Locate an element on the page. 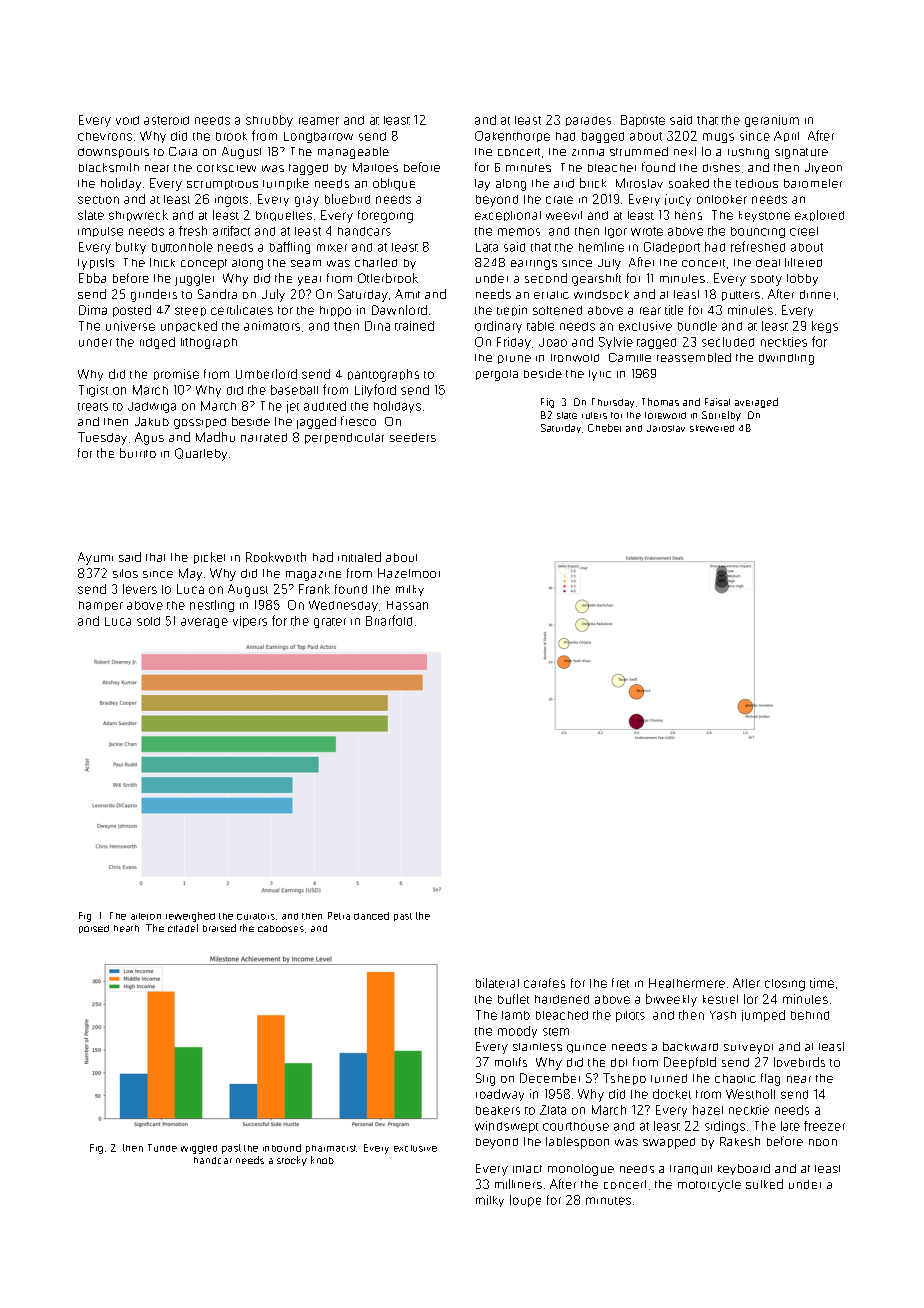 This page has height=1308, width=924. aileron is located at coordinates (146, 916).
